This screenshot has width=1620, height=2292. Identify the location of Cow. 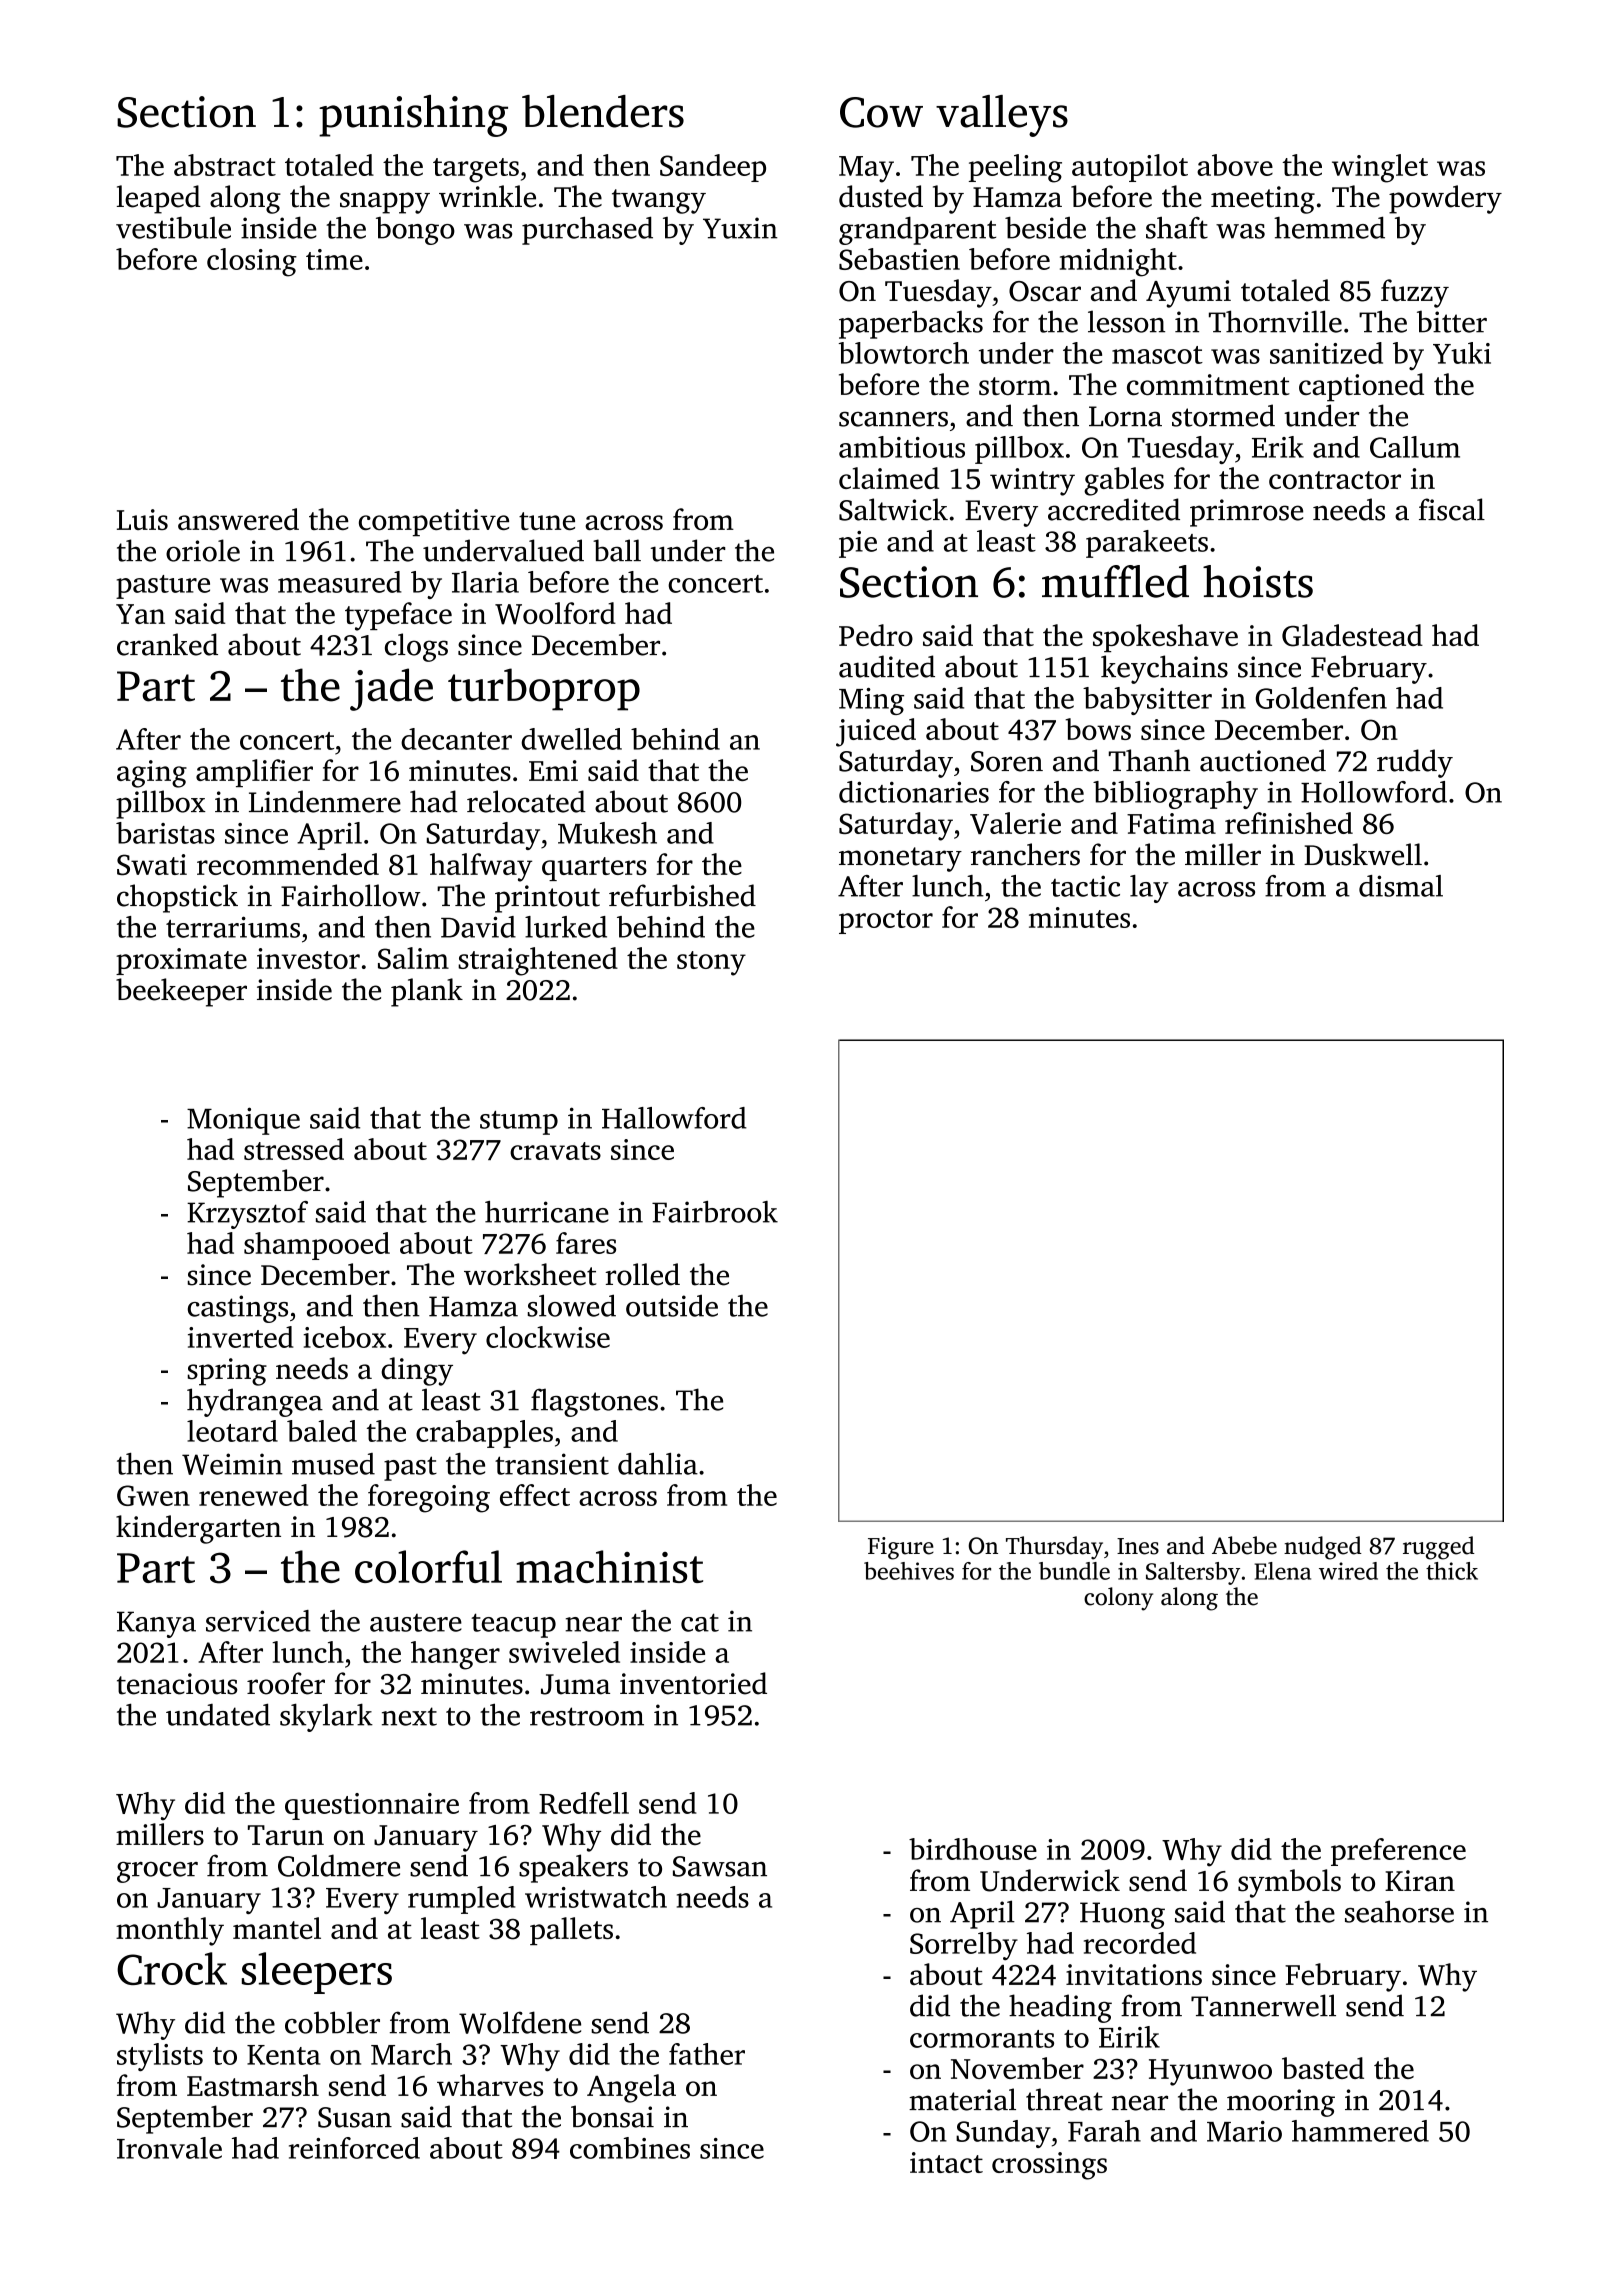
(881, 112).
